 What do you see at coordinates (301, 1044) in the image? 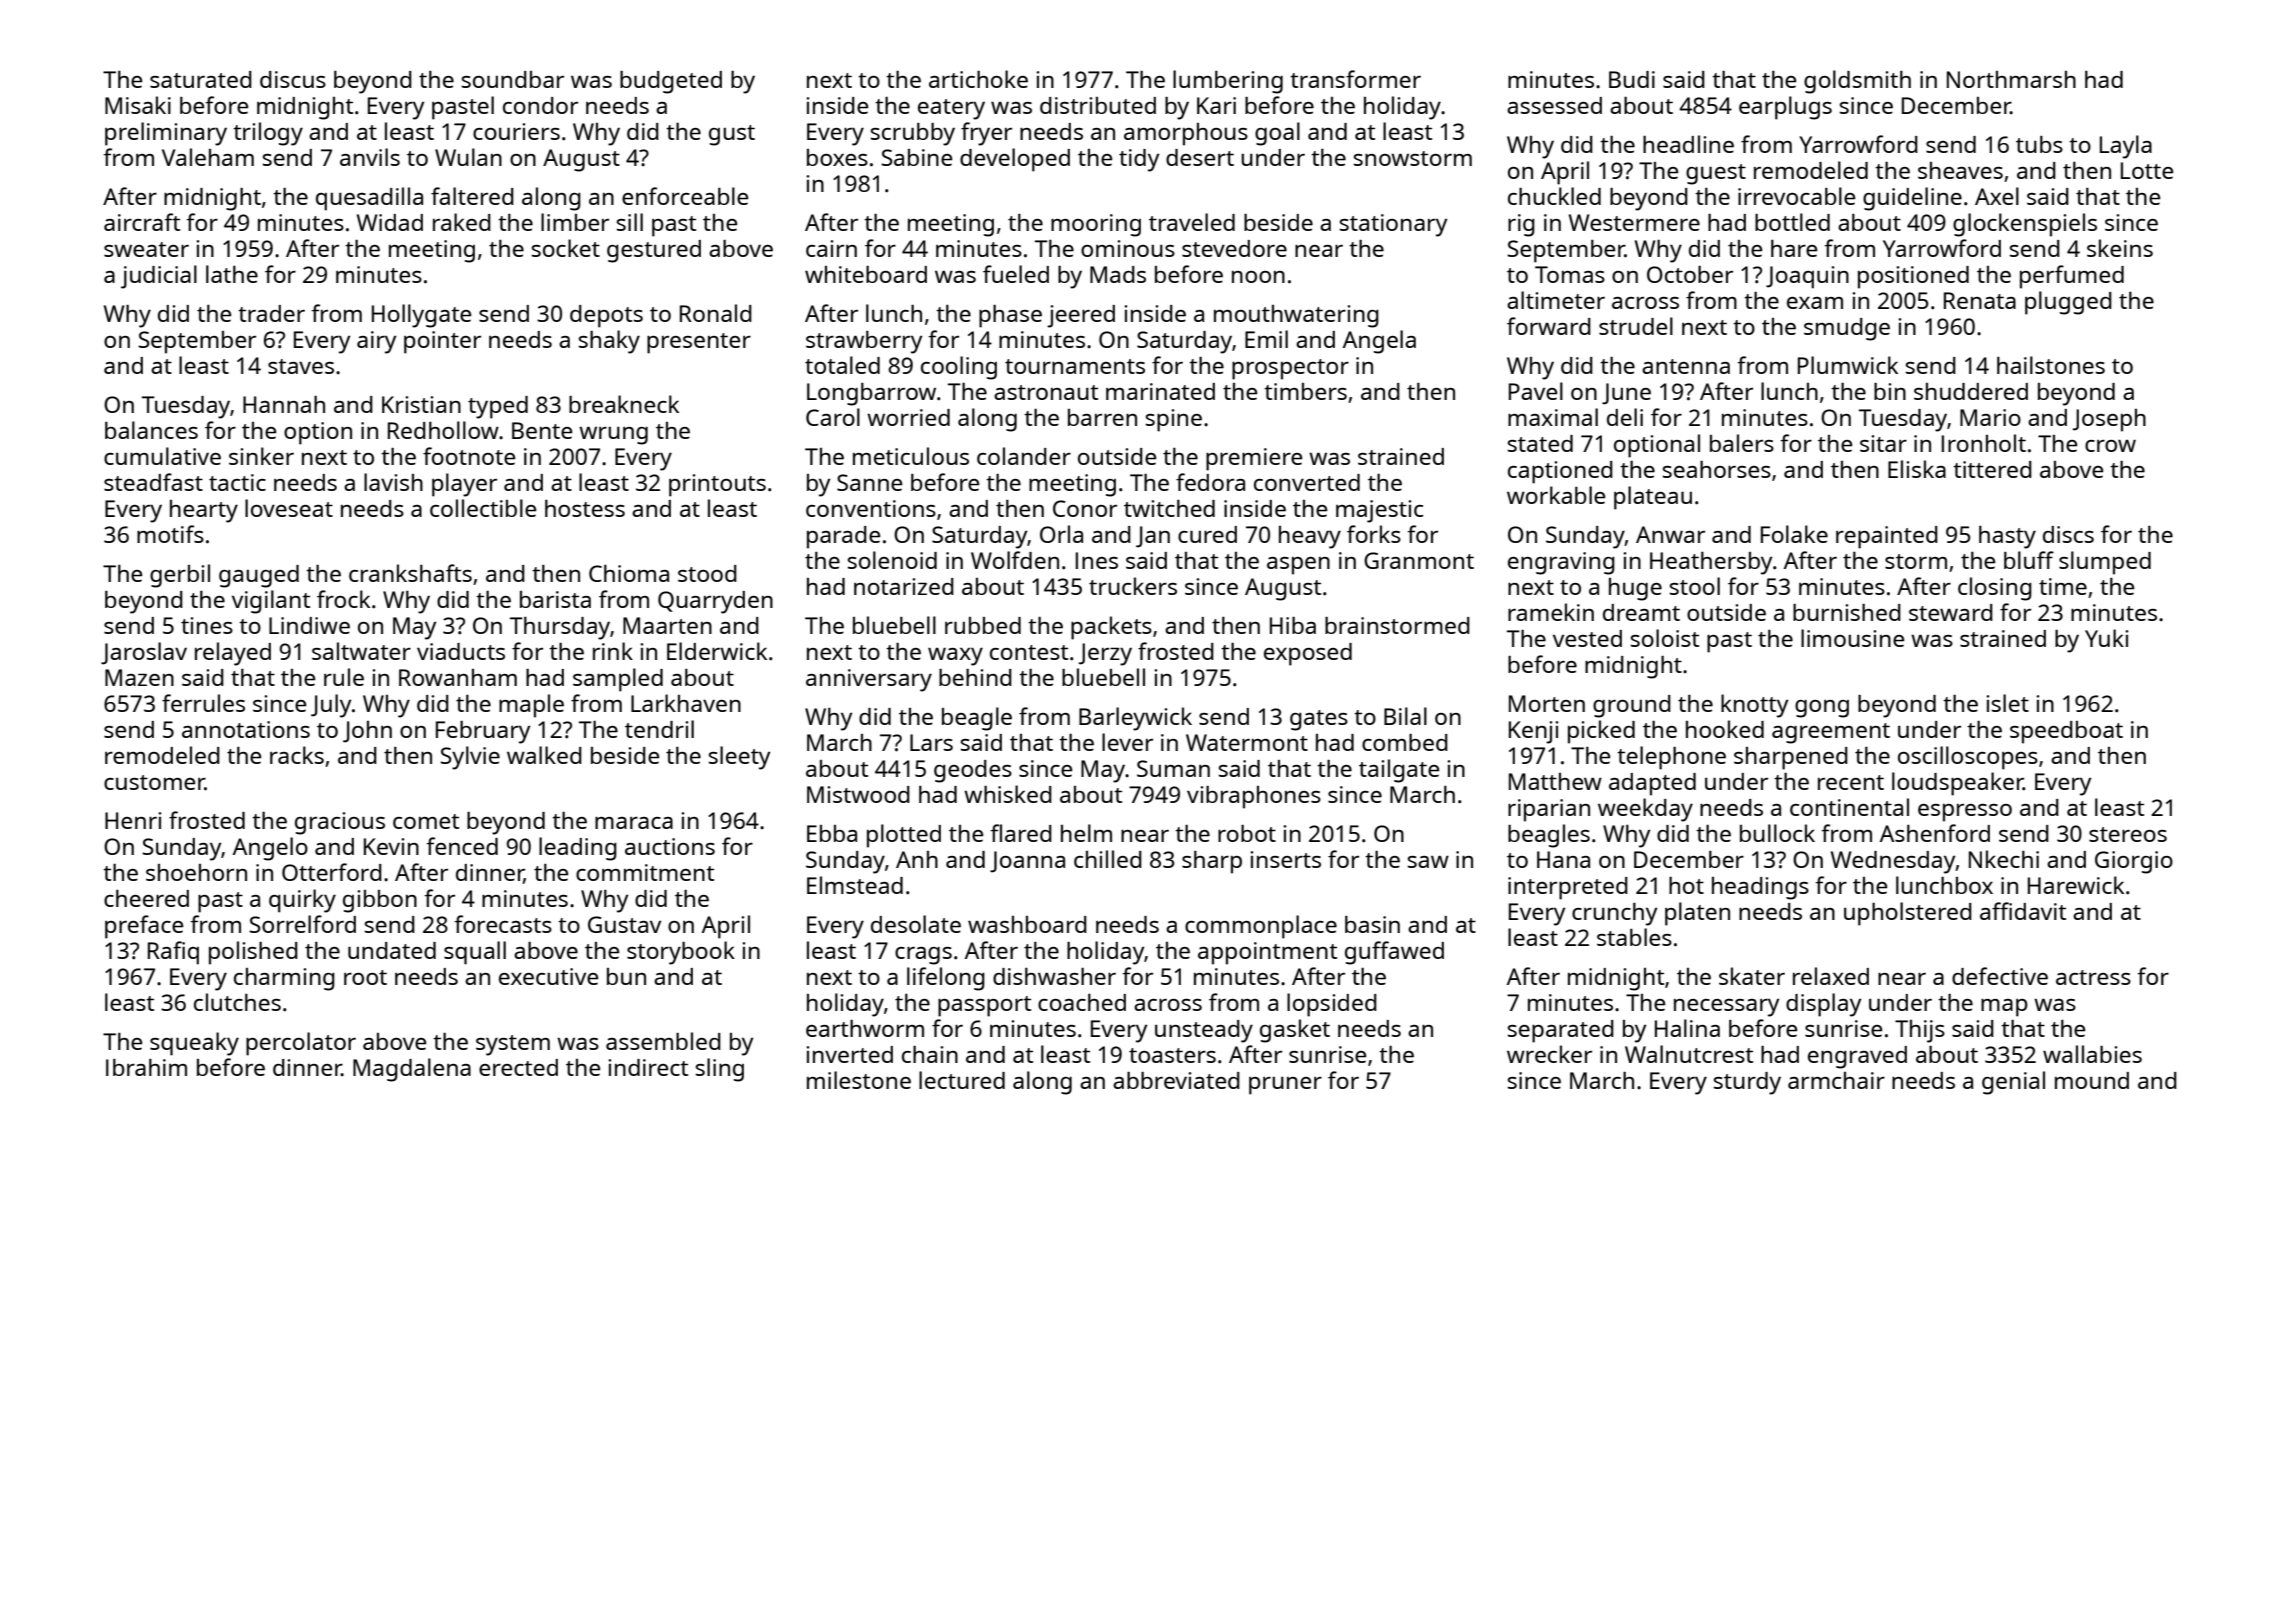
I see `percolator` at bounding box center [301, 1044].
